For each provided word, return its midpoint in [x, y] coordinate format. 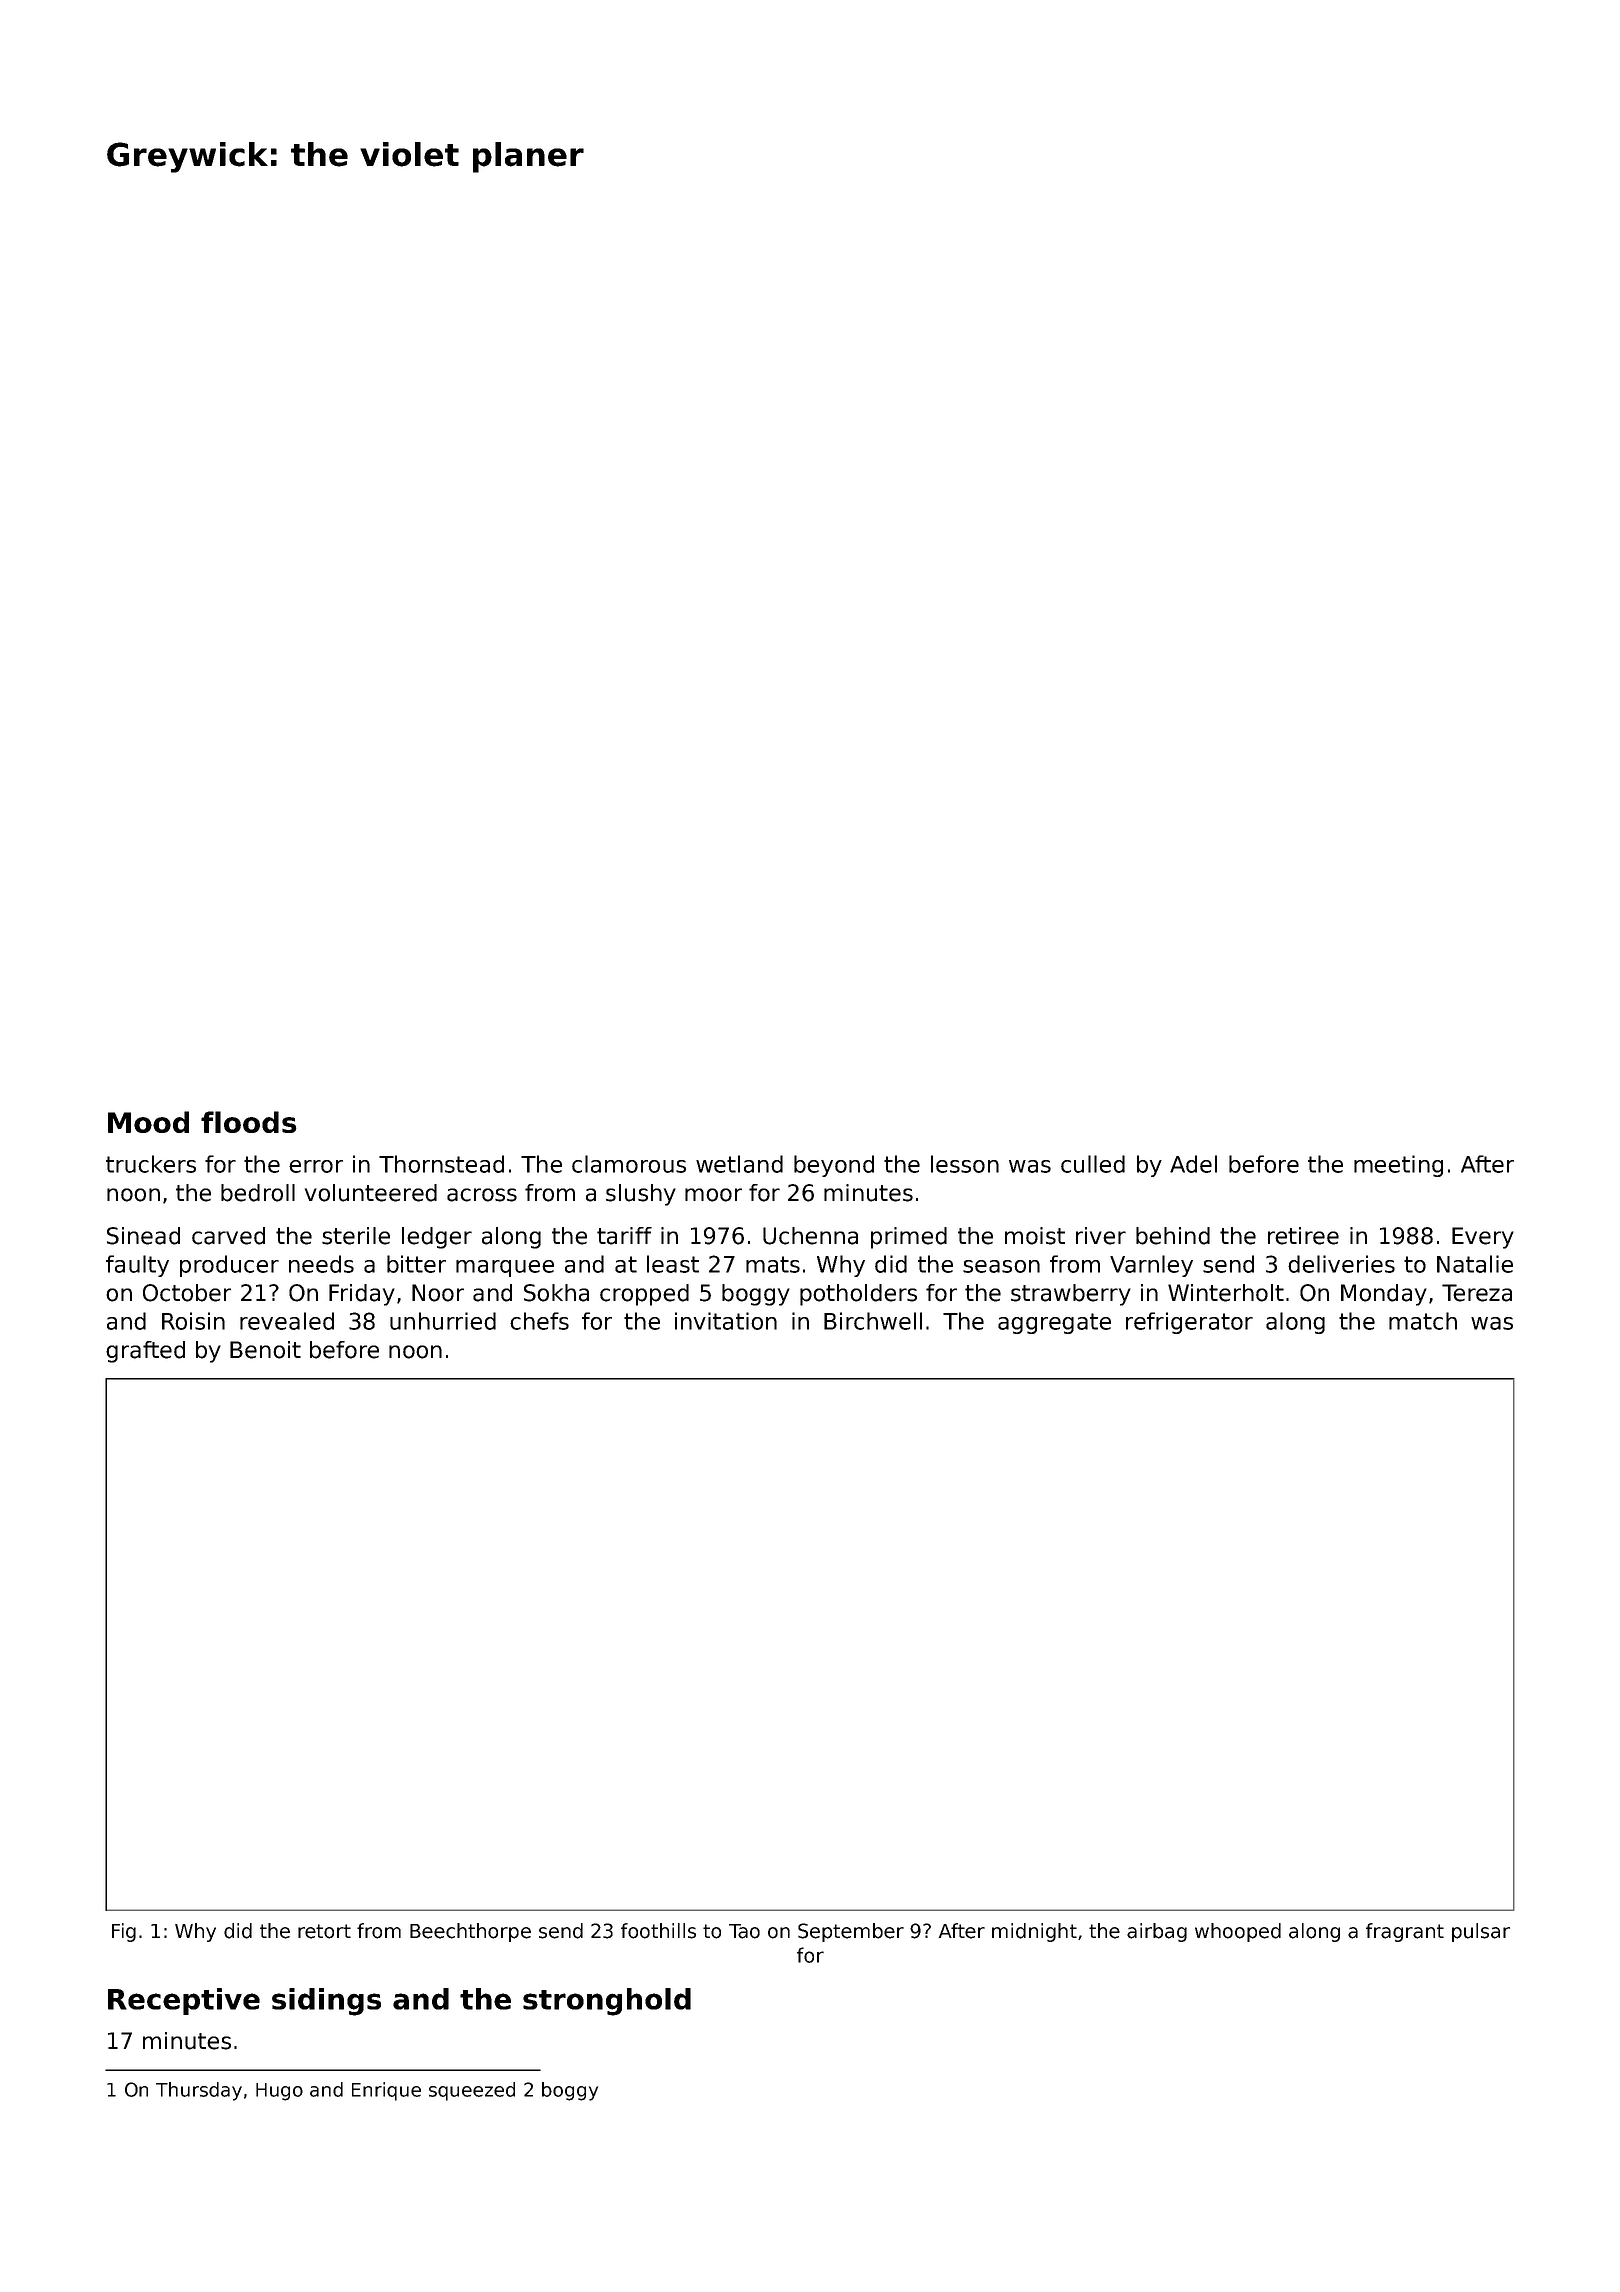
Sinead [143, 1236]
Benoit [265, 1350]
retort [324, 1931]
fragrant [1405, 1932]
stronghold [607, 2002]
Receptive [184, 2001]
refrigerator [1189, 1323]
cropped [644, 1295]
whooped [1238, 1932]
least [673, 1264]
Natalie [1475, 1264]
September [851, 1932]
